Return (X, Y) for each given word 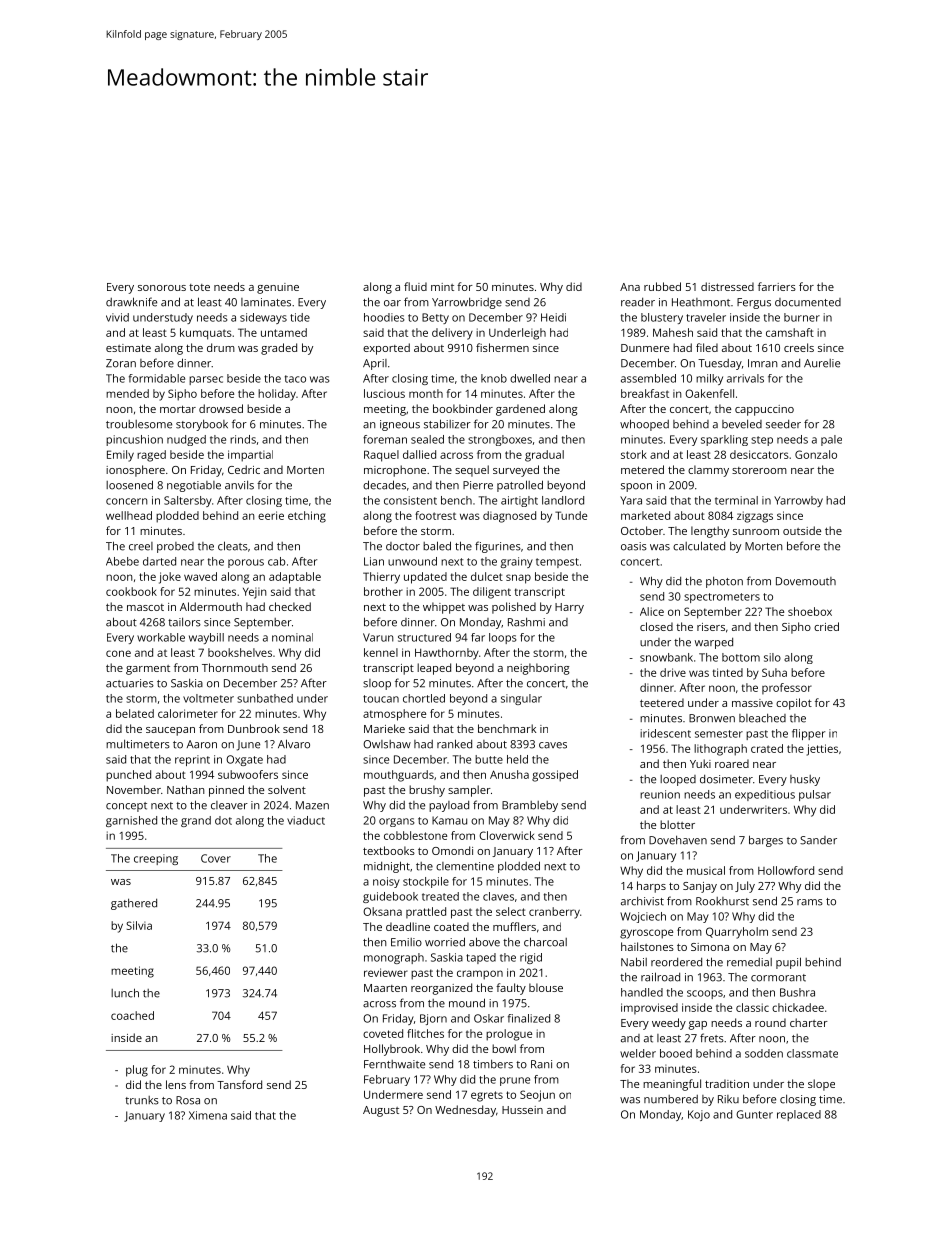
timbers (493, 1064)
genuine (278, 288)
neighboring (538, 669)
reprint (192, 760)
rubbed (662, 286)
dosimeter (726, 779)
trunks (142, 1100)
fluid (415, 286)
